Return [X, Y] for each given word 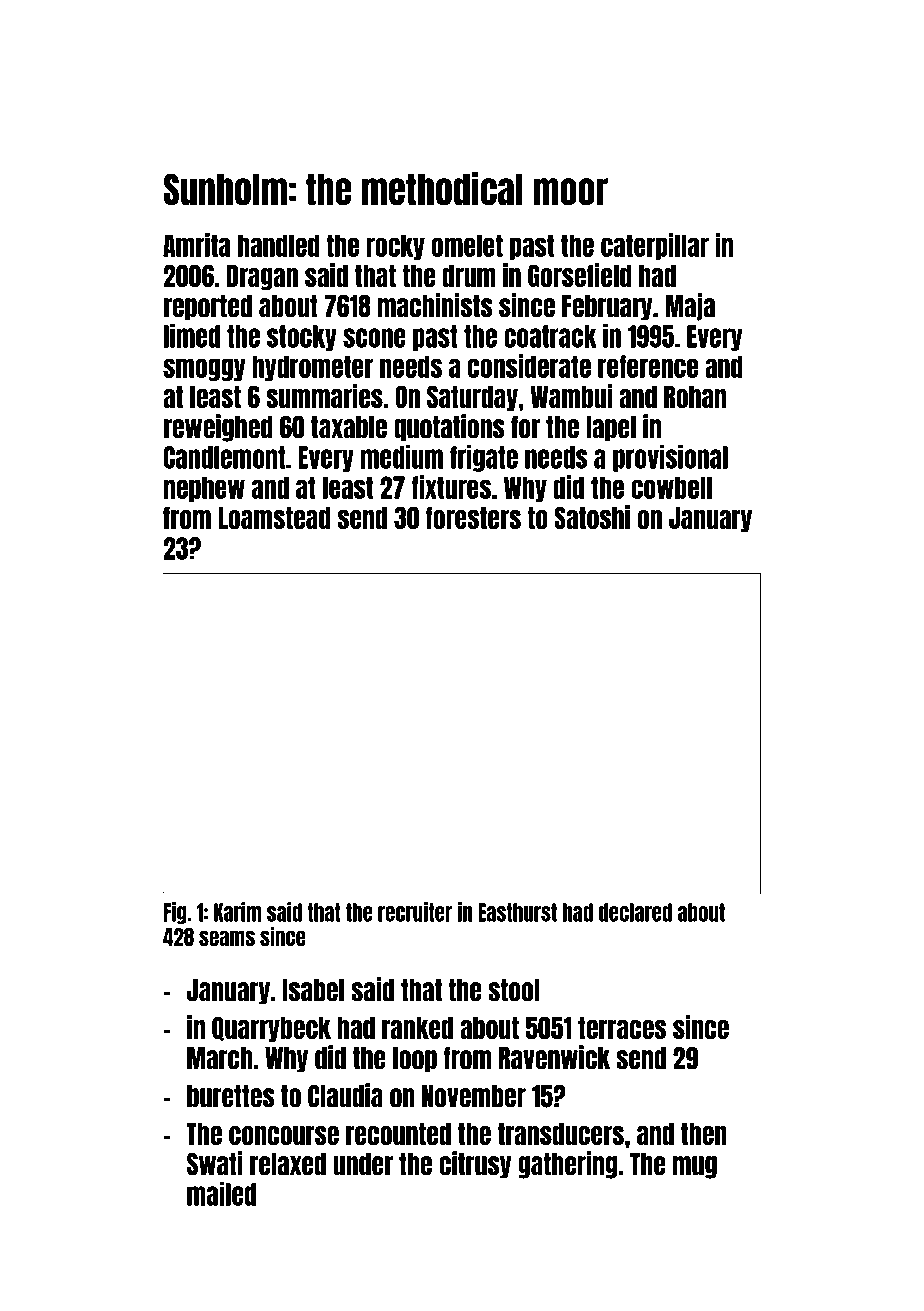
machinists [435, 305]
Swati [215, 1163]
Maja [690, 307]
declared [635, 912]
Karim [237, 912]
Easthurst [517, 912]
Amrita [196, 245]
